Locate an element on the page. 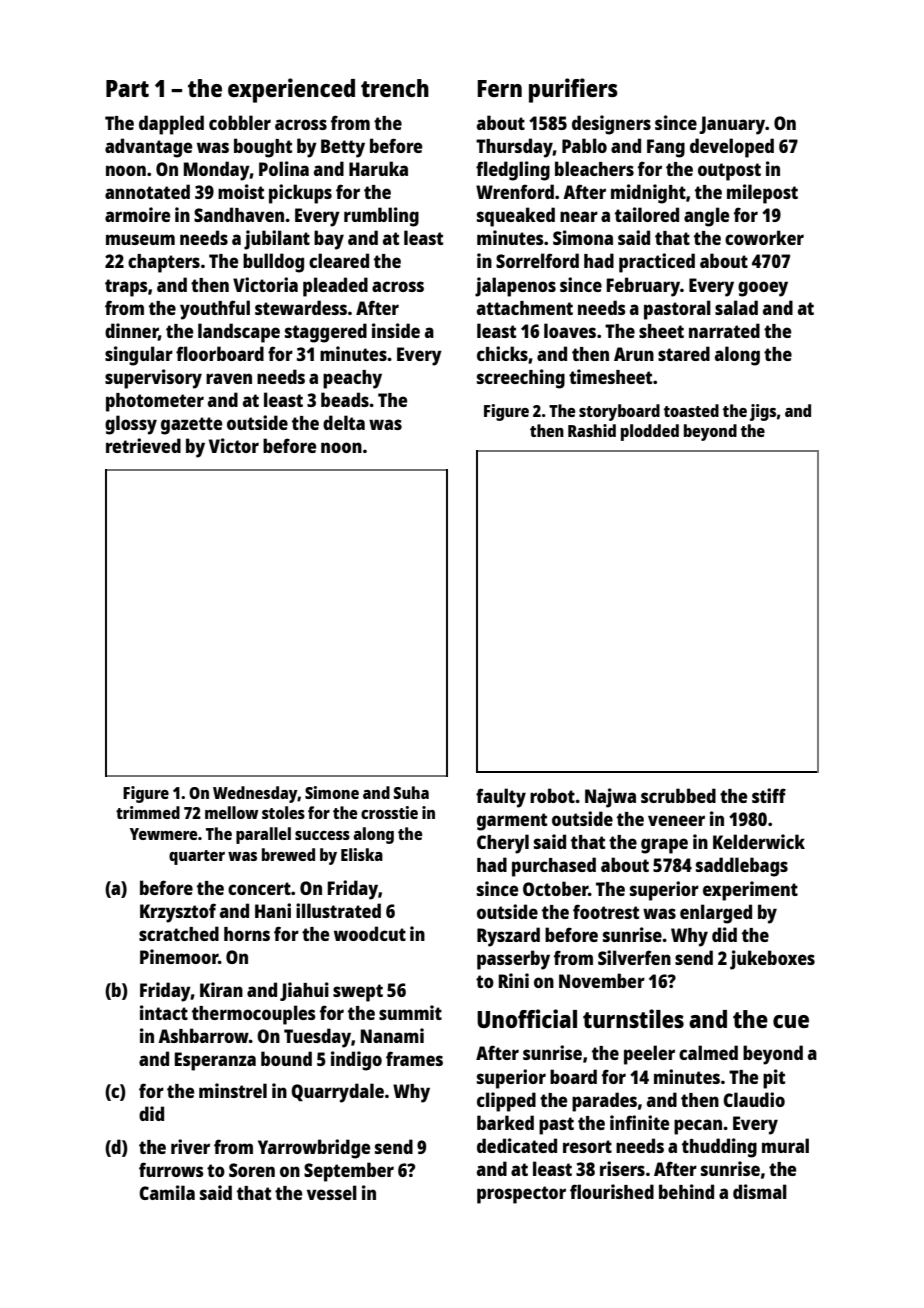 The height and width of the page is (1308, 924). gazette is located at coordinates (191, 426).
